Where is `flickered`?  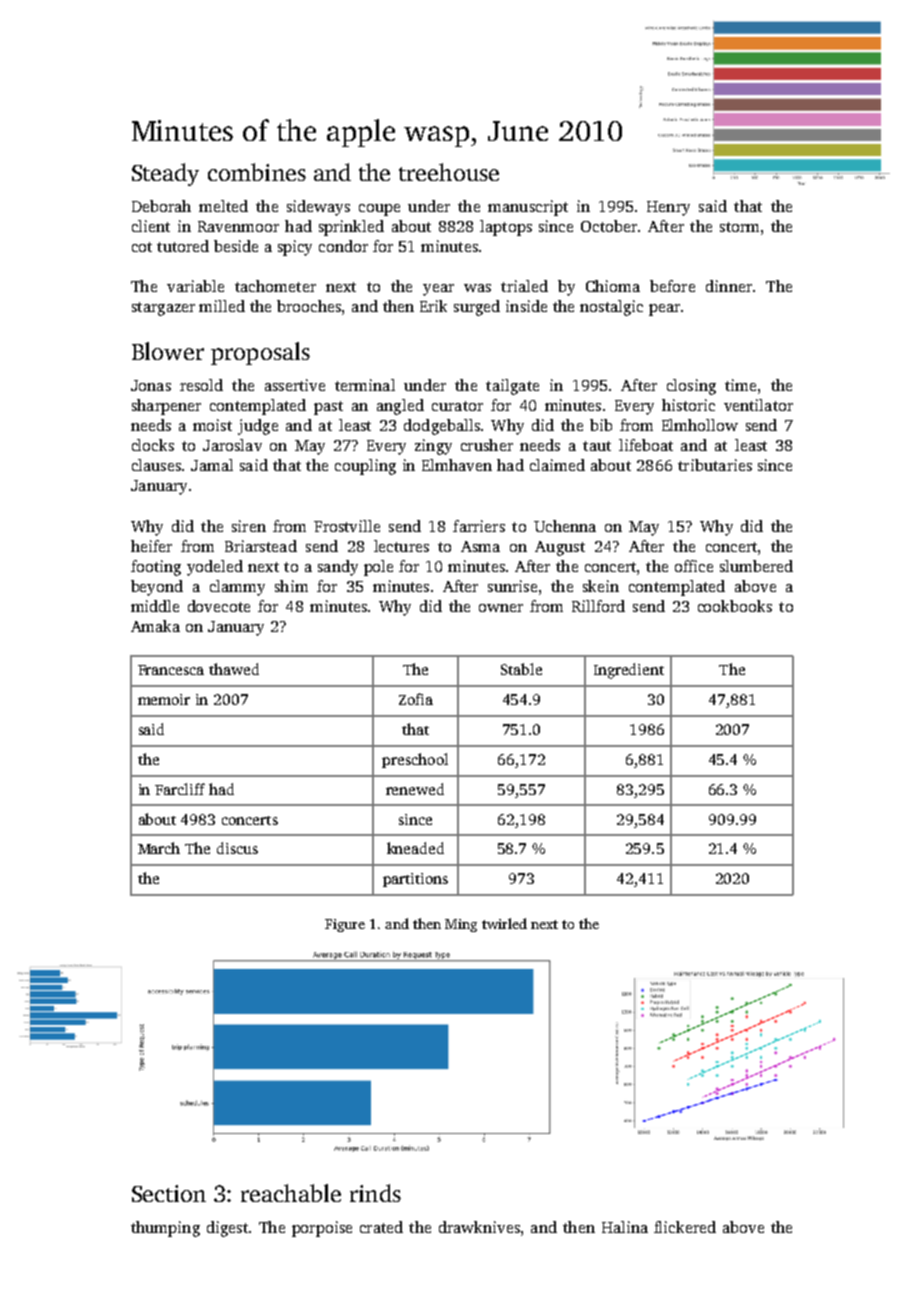 flickered is located at coordinates (685, 1227).
